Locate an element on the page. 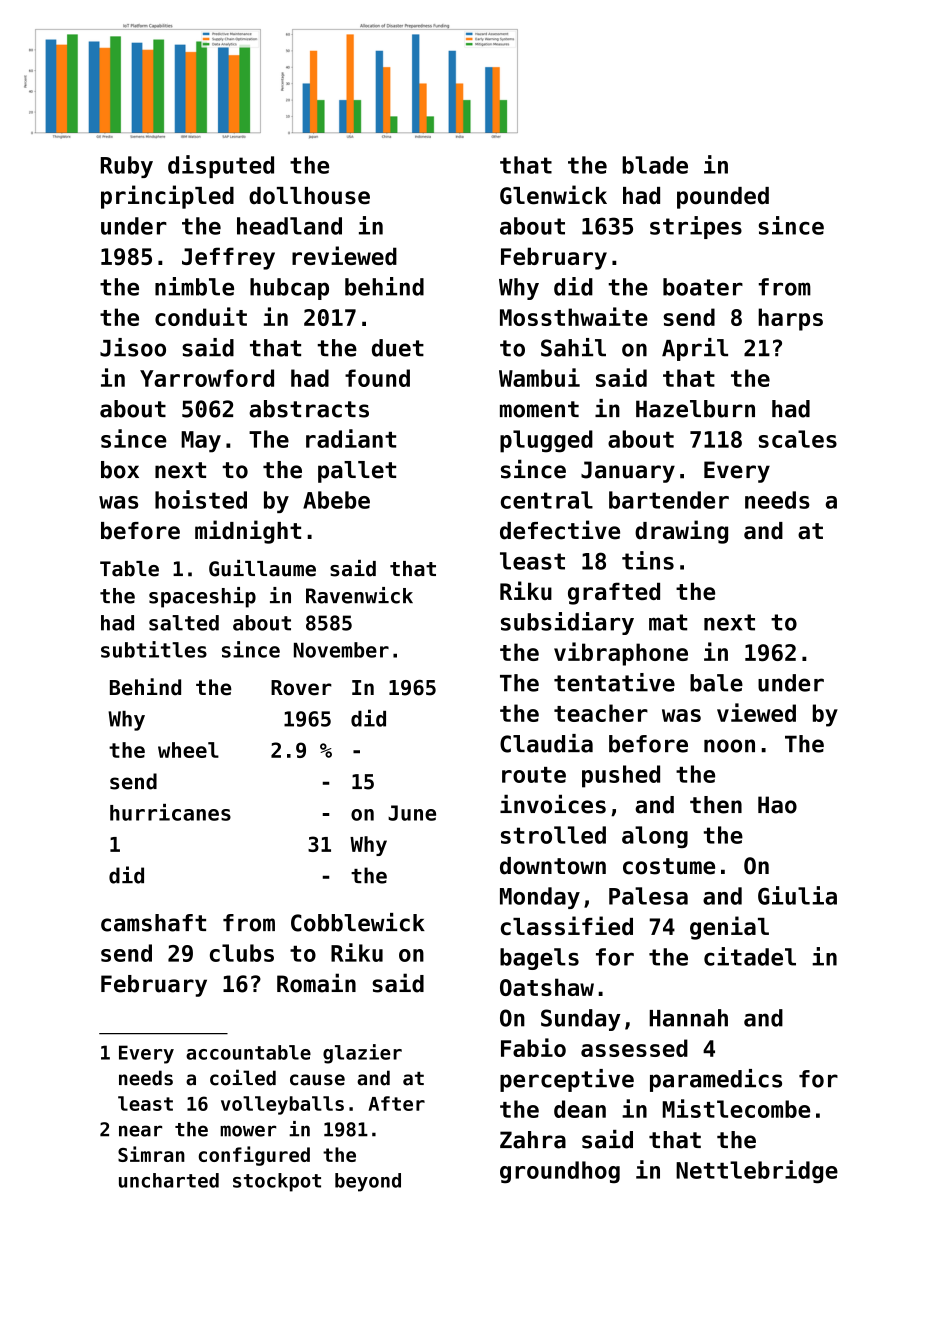 The width and height of the page is (946, 1343). blade is located at coordinates (655, 165).
